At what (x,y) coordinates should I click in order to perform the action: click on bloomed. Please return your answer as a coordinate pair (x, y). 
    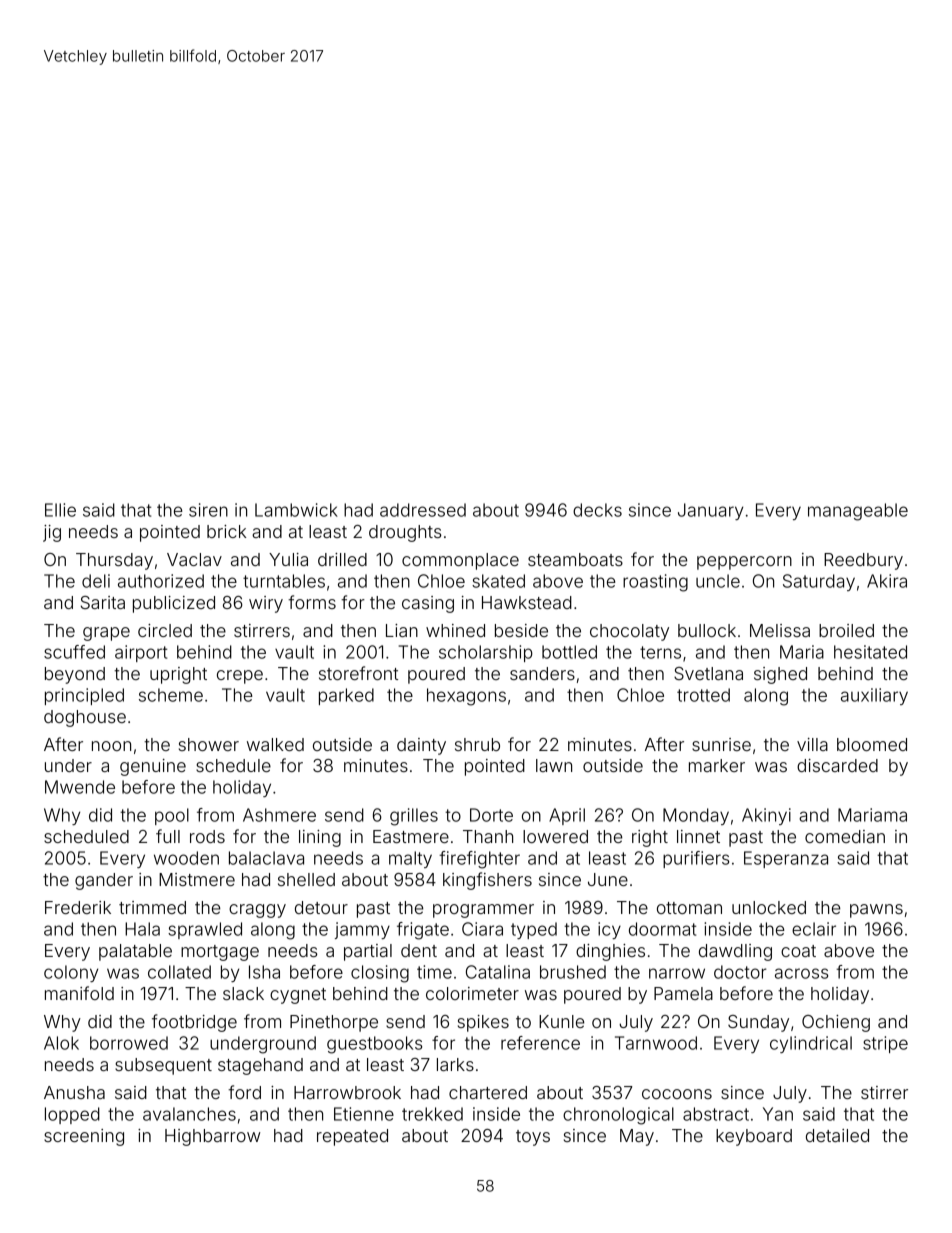
    Looking at the image, I should click on (872, 744).
